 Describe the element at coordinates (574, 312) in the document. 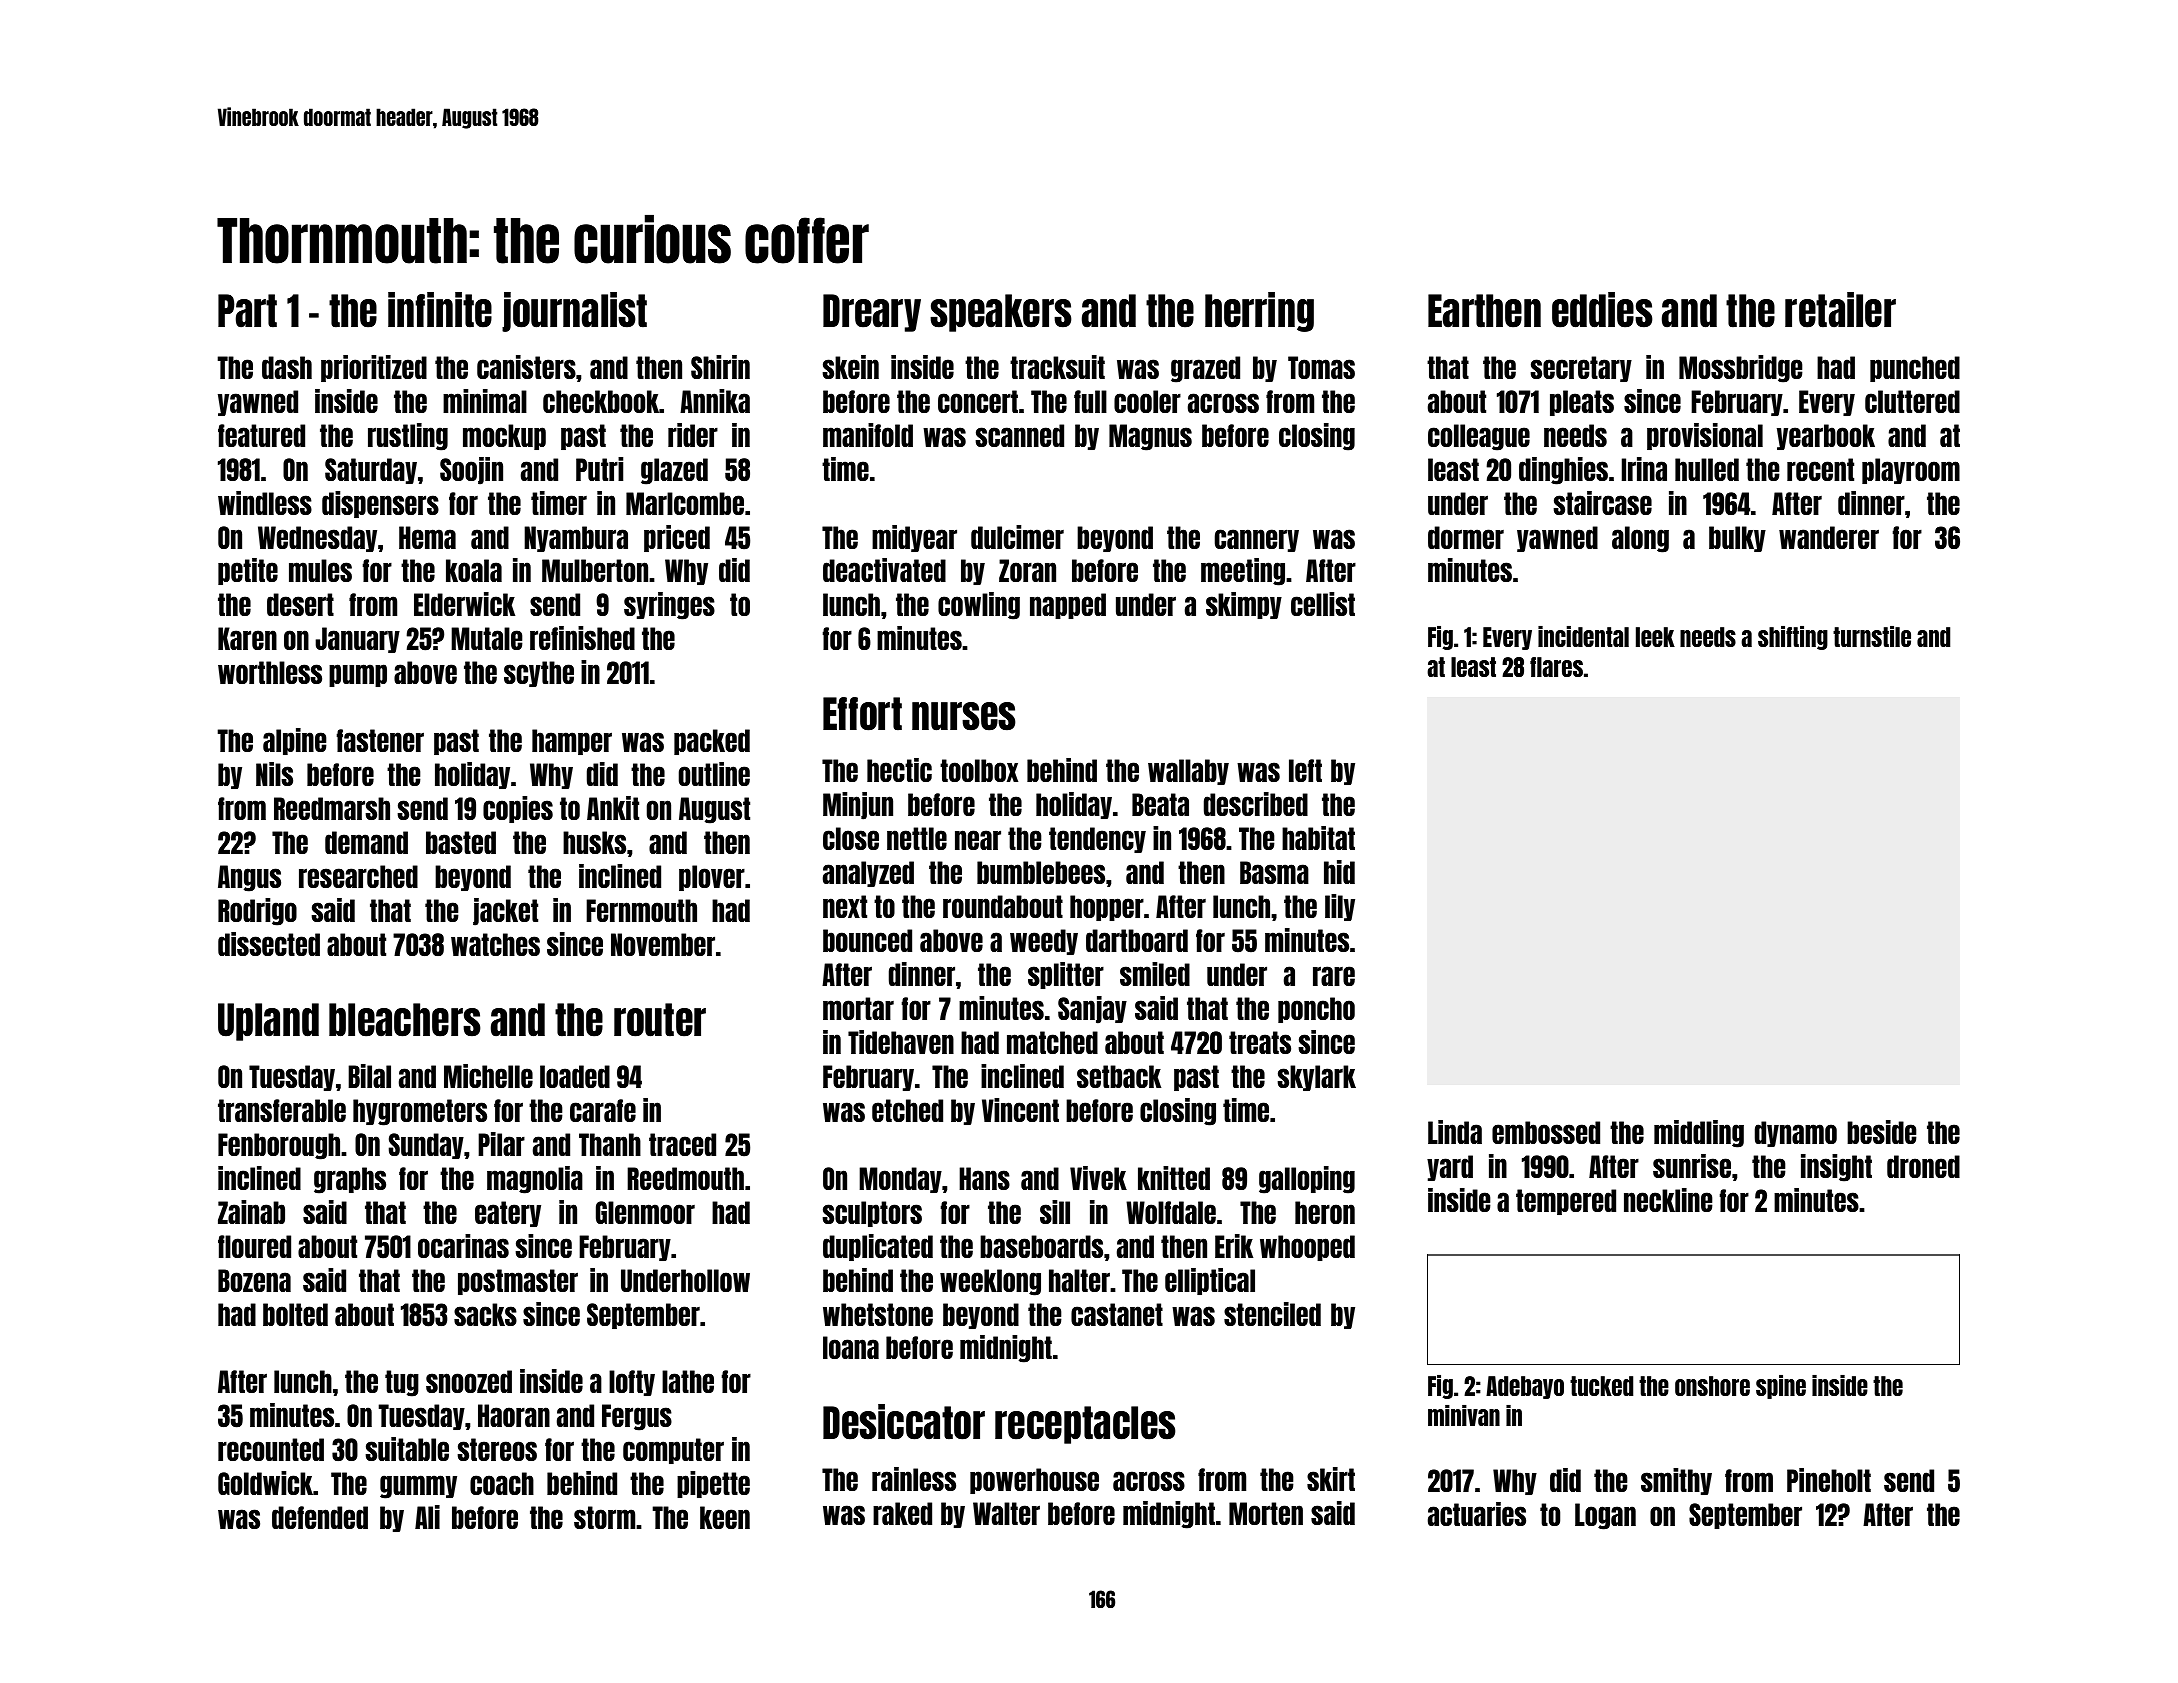

I see `journalist` at that location.
